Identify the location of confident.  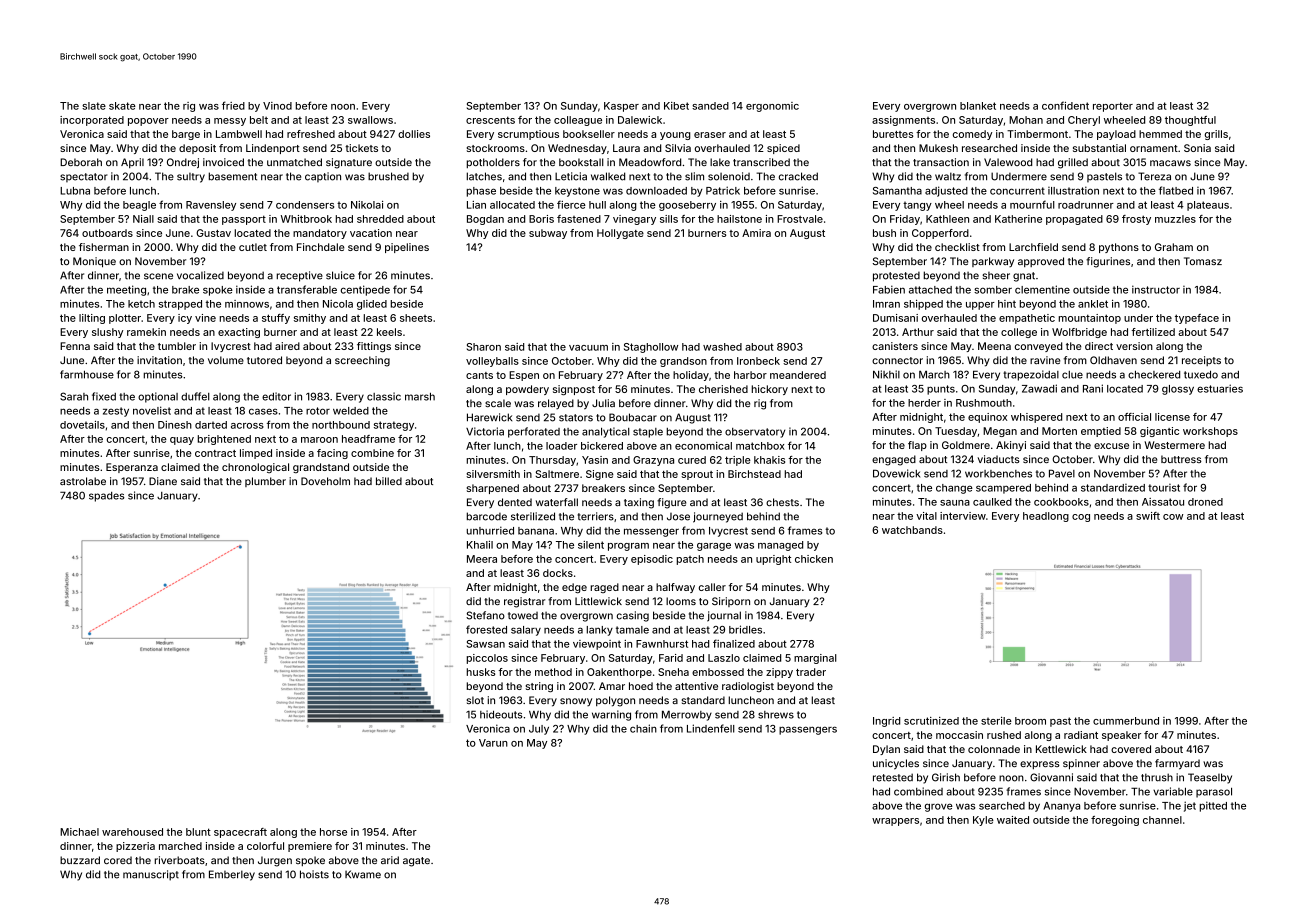
(1065, 105).
